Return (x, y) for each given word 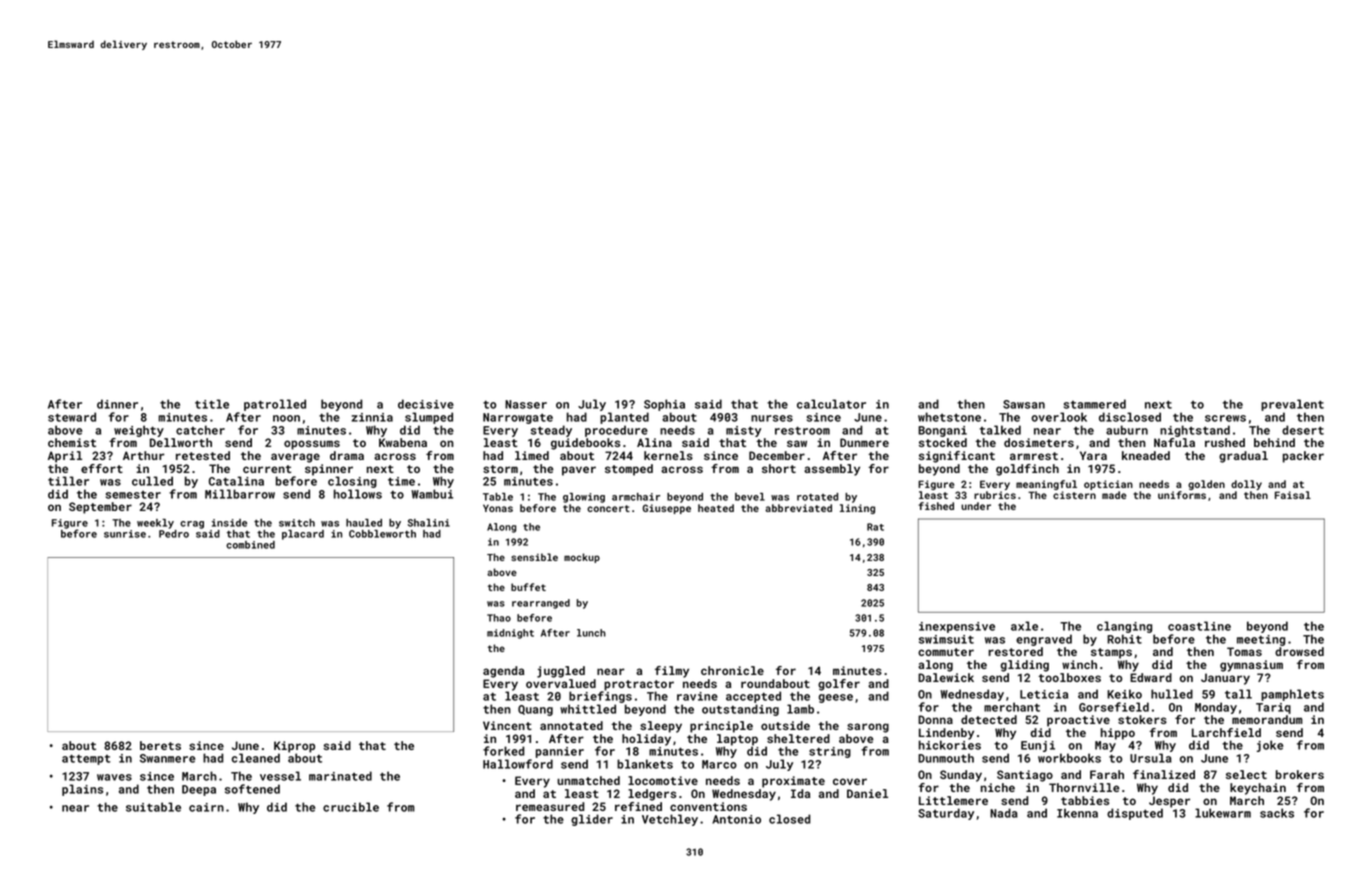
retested (203, 455)
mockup (582, 558)
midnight (510, 634)
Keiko (1124, 694)
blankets (645, 764)
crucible (351, 807)
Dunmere (864, 442)
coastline (1199, 626)
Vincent (507, 725)
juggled (561, 672)
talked (1000, 430)
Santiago (1025, 776)
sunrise (125, 534)
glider (592, 820)
